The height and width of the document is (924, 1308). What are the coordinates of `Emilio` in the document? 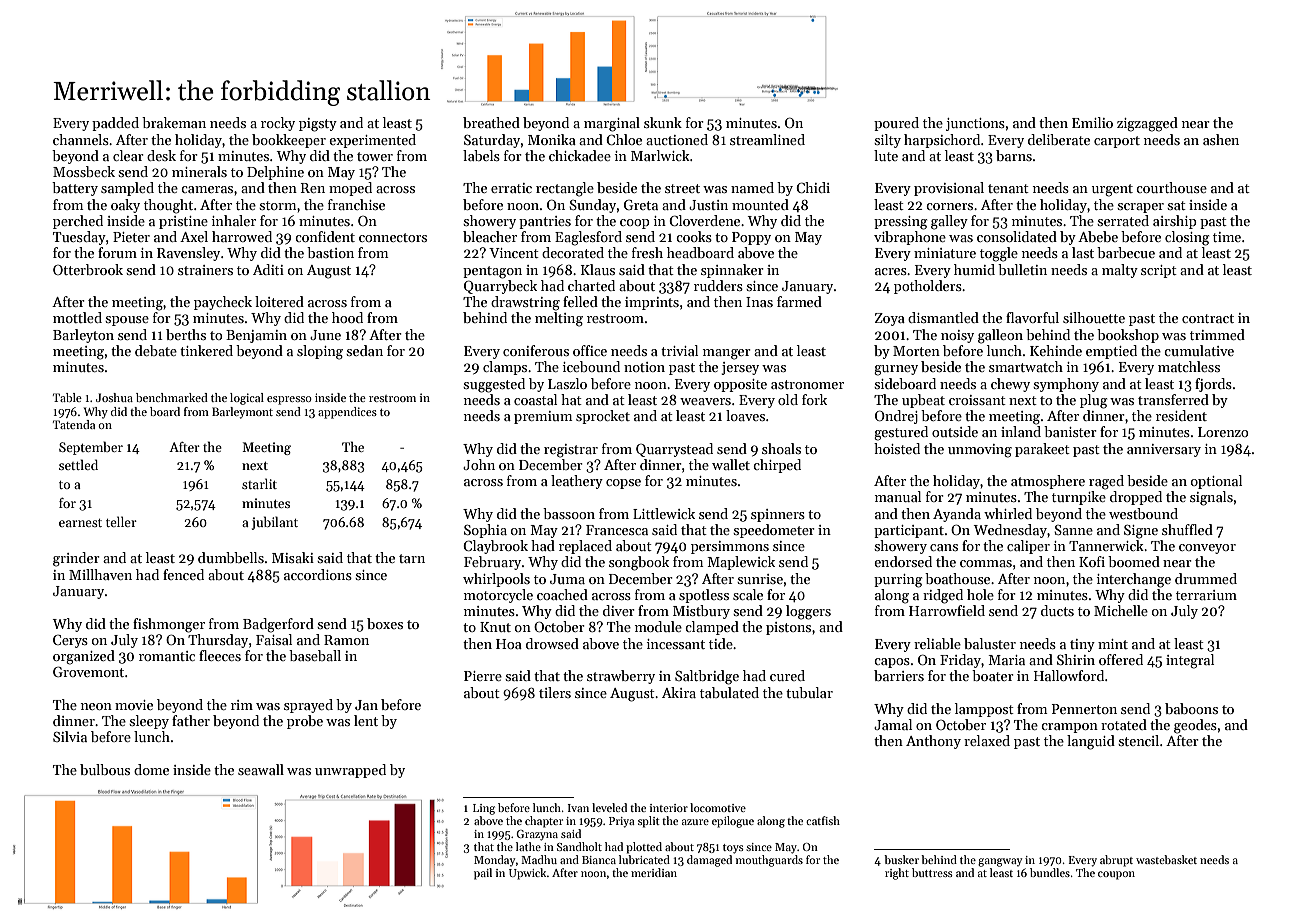 It's located at (1092, 122).
